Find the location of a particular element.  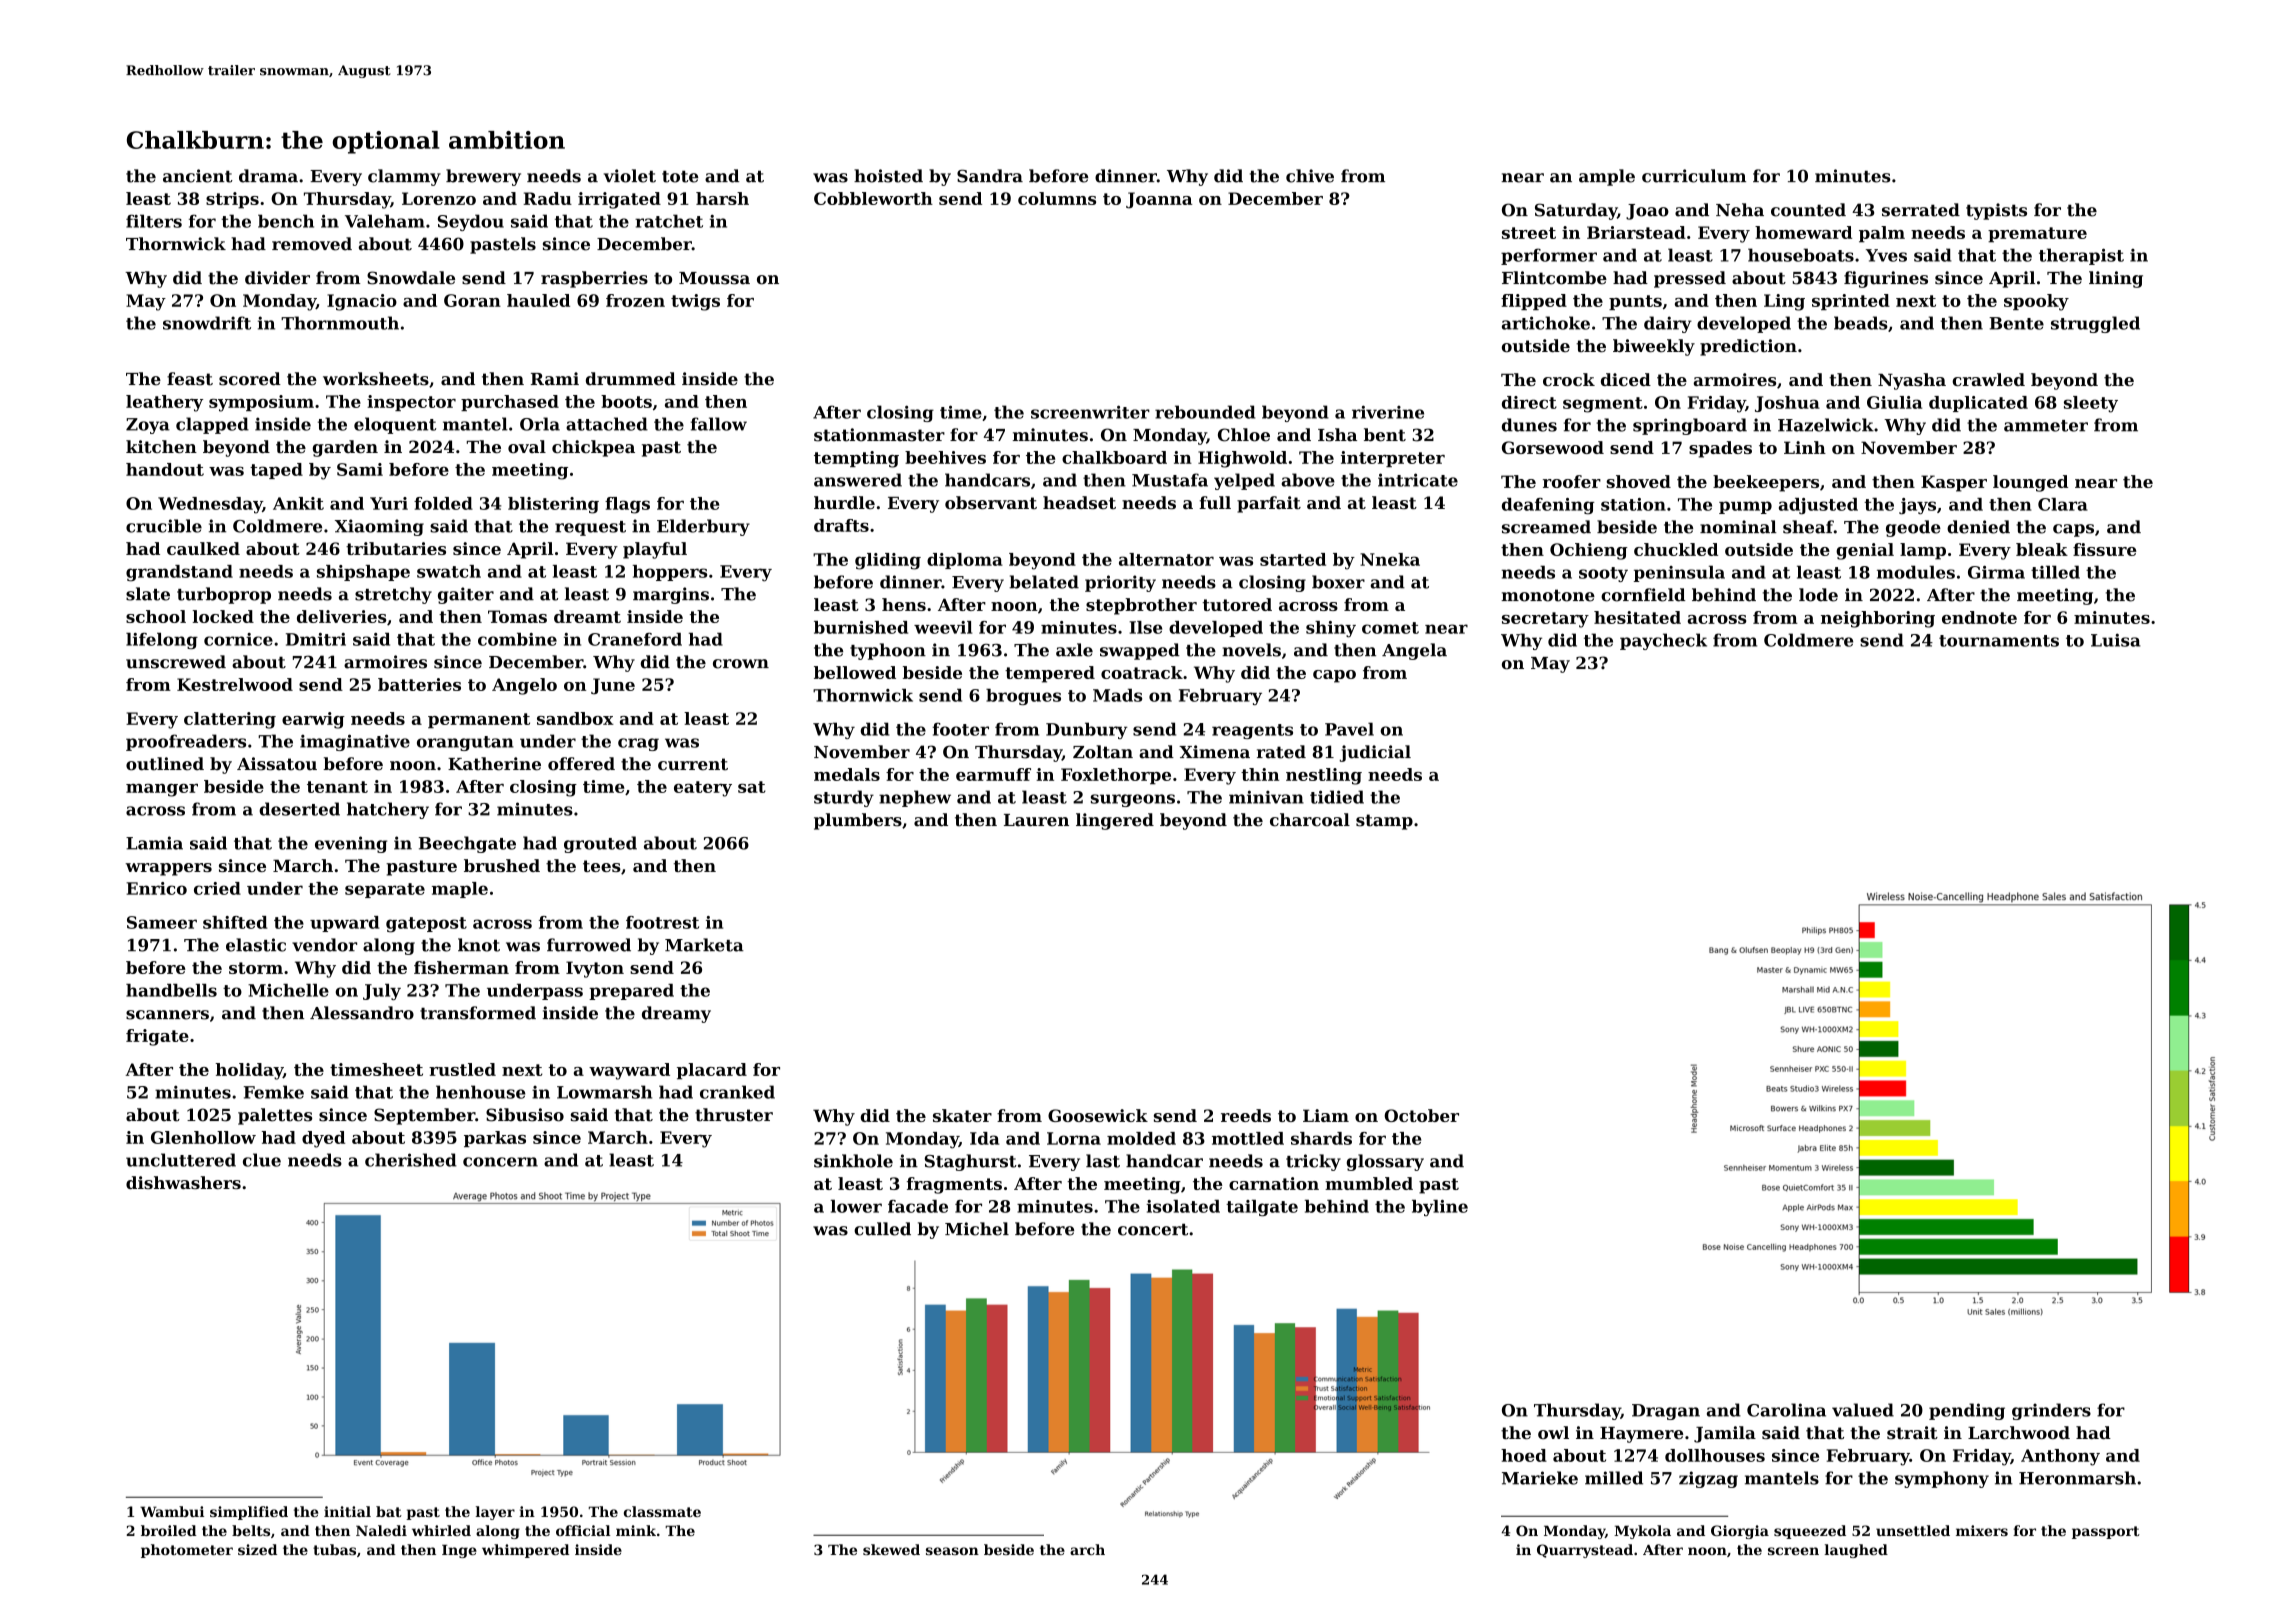

Luisa is located at coordinates (2116, 640).
